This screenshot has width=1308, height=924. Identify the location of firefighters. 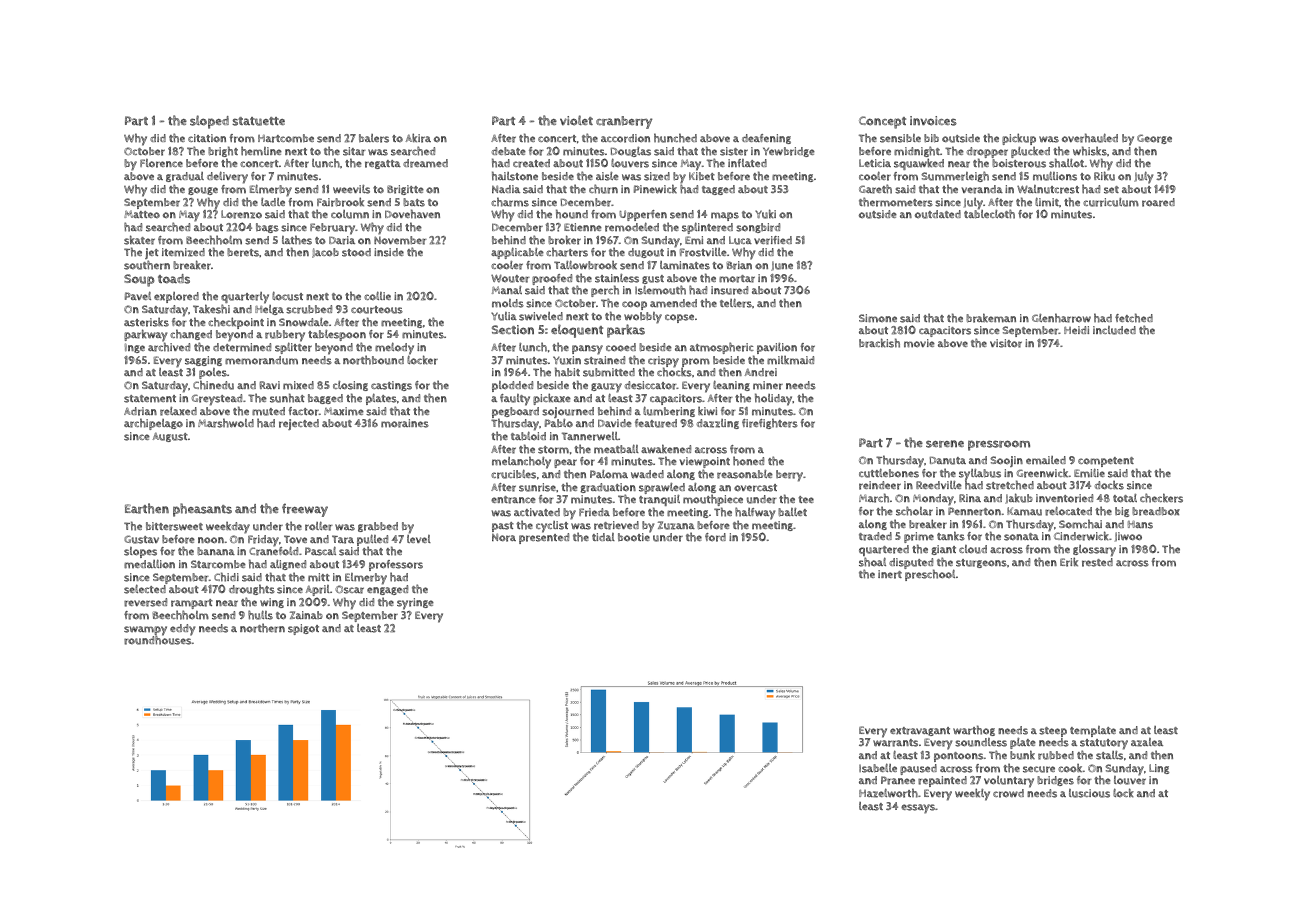
(770, 423).
